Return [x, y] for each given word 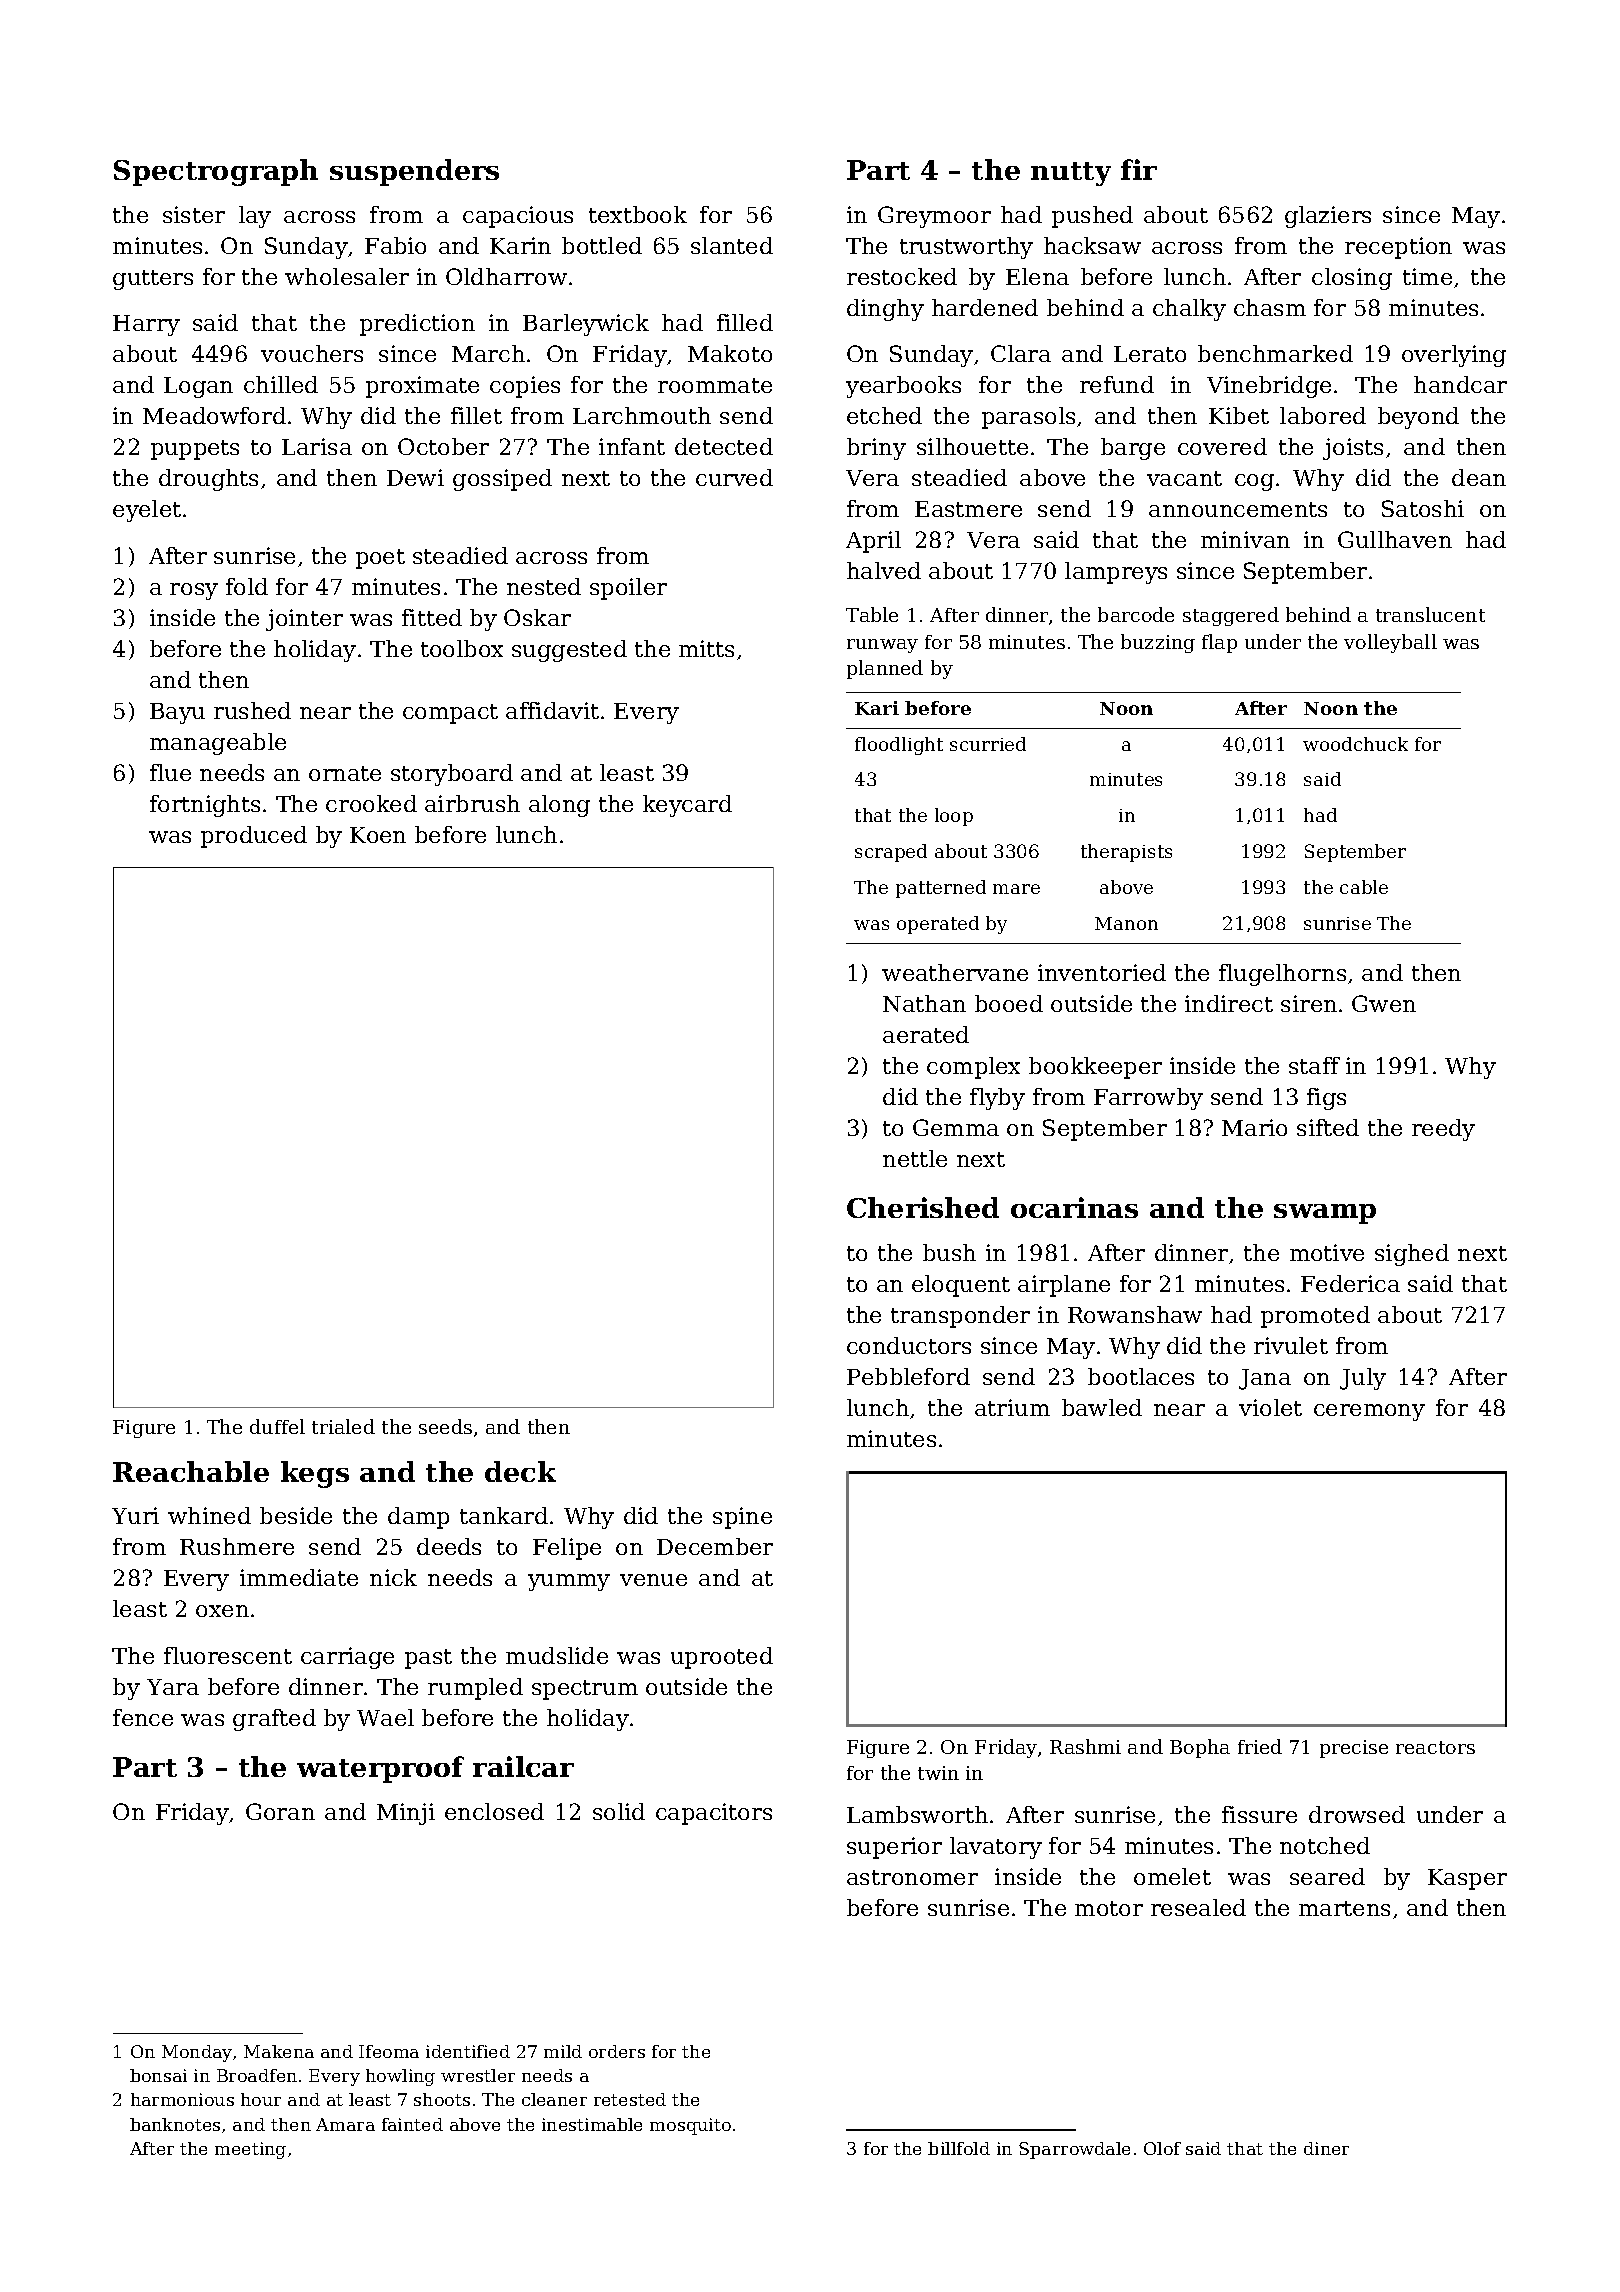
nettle [915, 1158]
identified [468, 2051]
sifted [1328, 1127]
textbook [638, 214]
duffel [277, 1426]
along [559, 806]
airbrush [472, 803]
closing [1352, 279]
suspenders [414, 172]
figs [1326, 1099]
